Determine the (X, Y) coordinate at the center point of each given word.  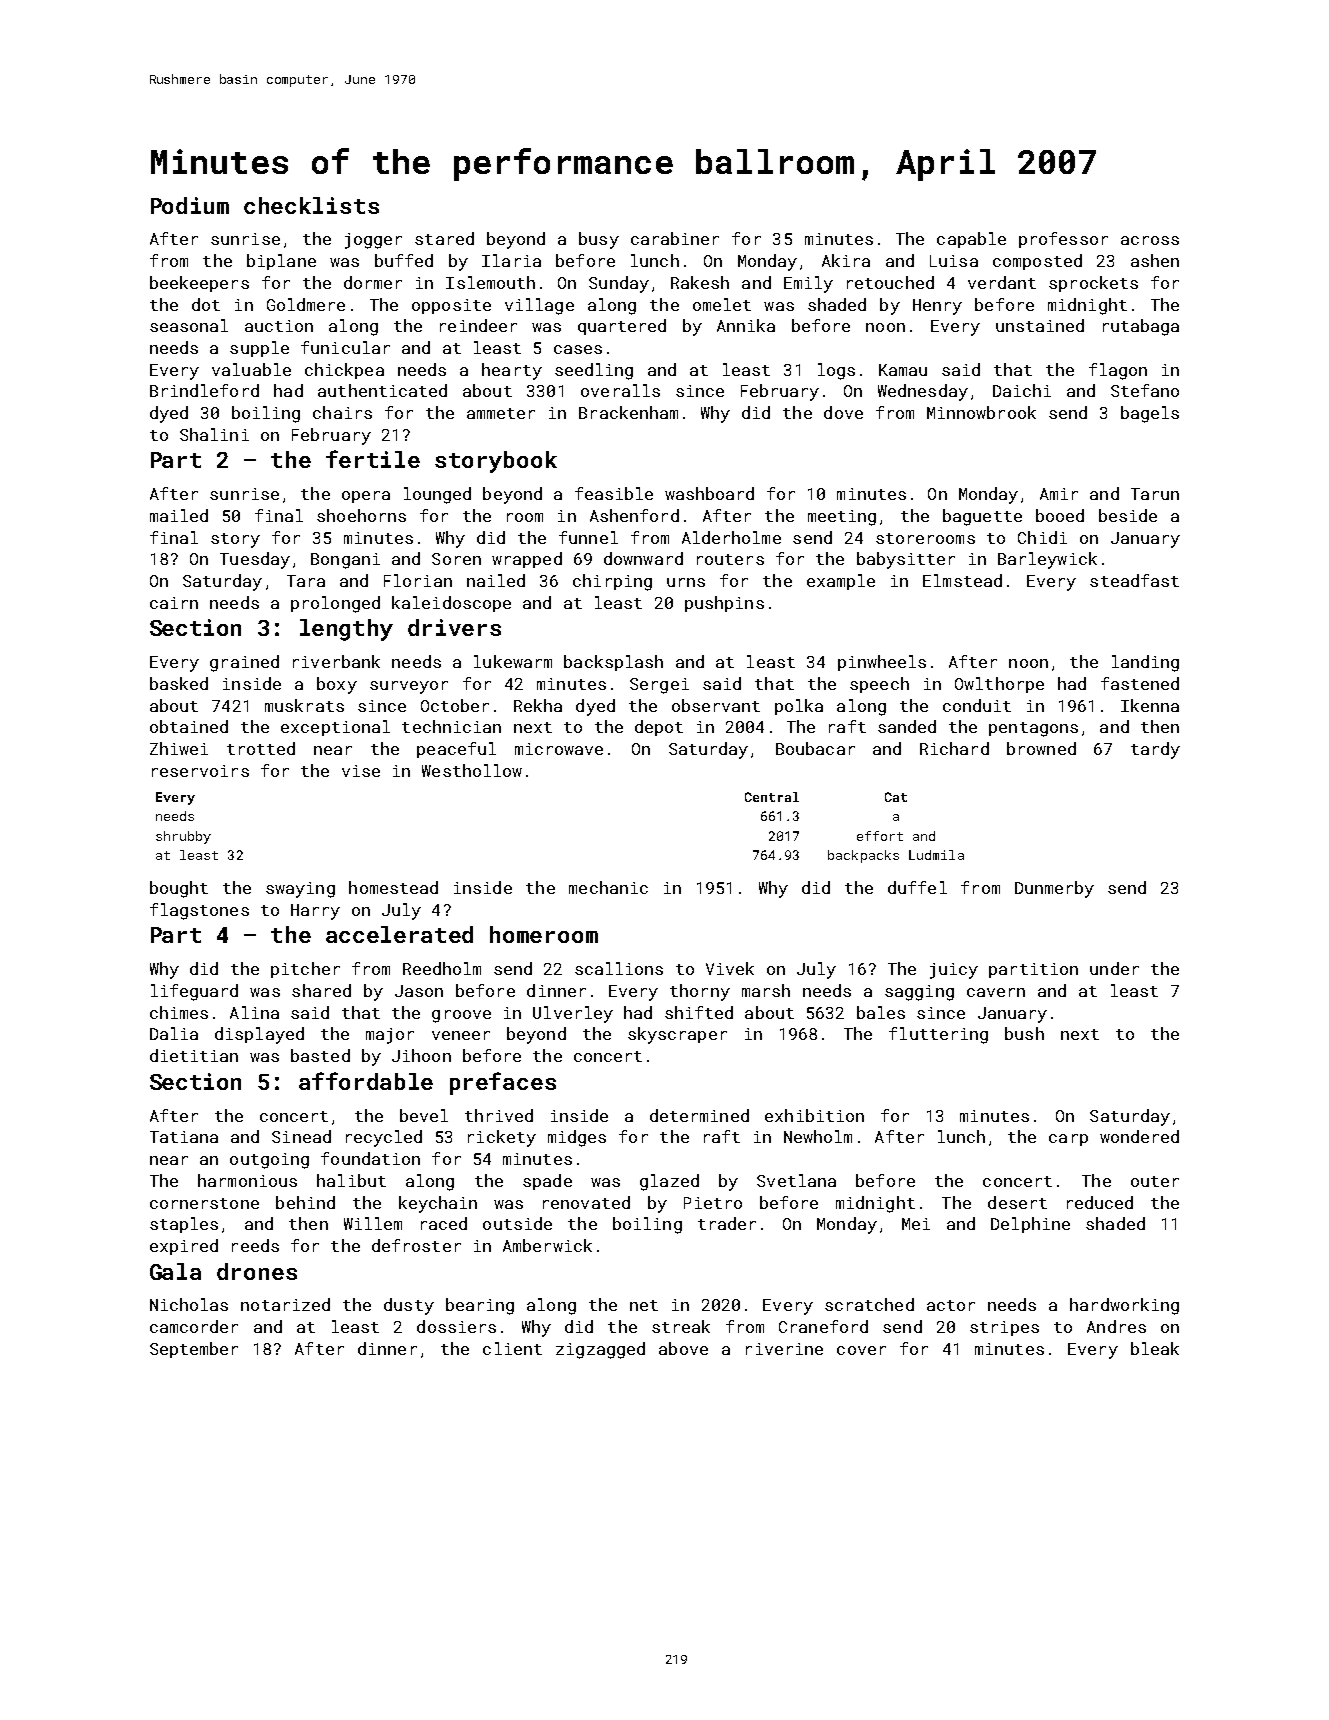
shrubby (183, 837)
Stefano (1145, 390)
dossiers (456, 1326)
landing (1145, 663)
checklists (311, 205)
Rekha (538, 705)
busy (599, 240)
